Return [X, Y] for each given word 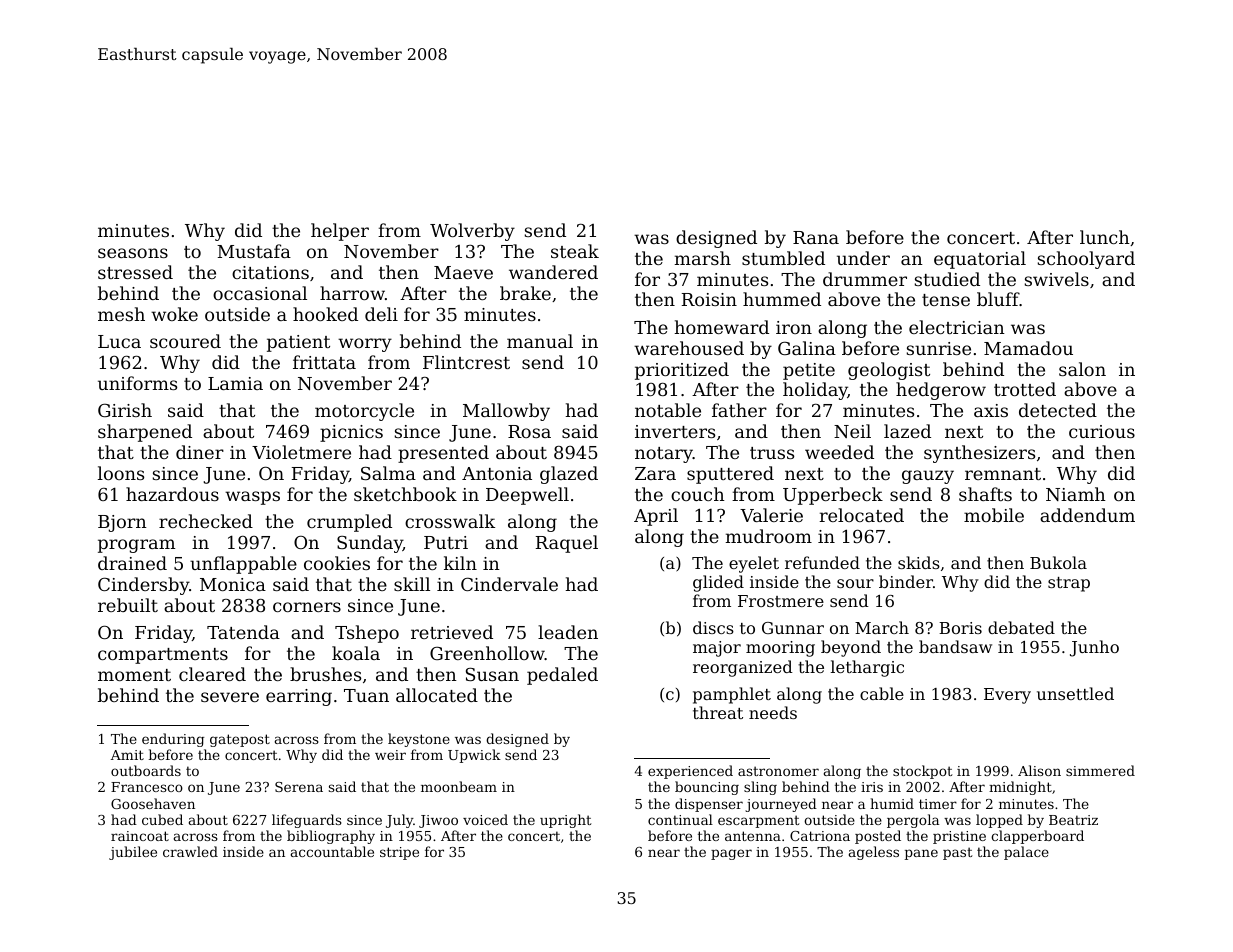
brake [525, 293]
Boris [960, 628]
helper [340, 232]
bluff [998, 299]
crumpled [349, 523]
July [399, 821]
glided [718, 583]
